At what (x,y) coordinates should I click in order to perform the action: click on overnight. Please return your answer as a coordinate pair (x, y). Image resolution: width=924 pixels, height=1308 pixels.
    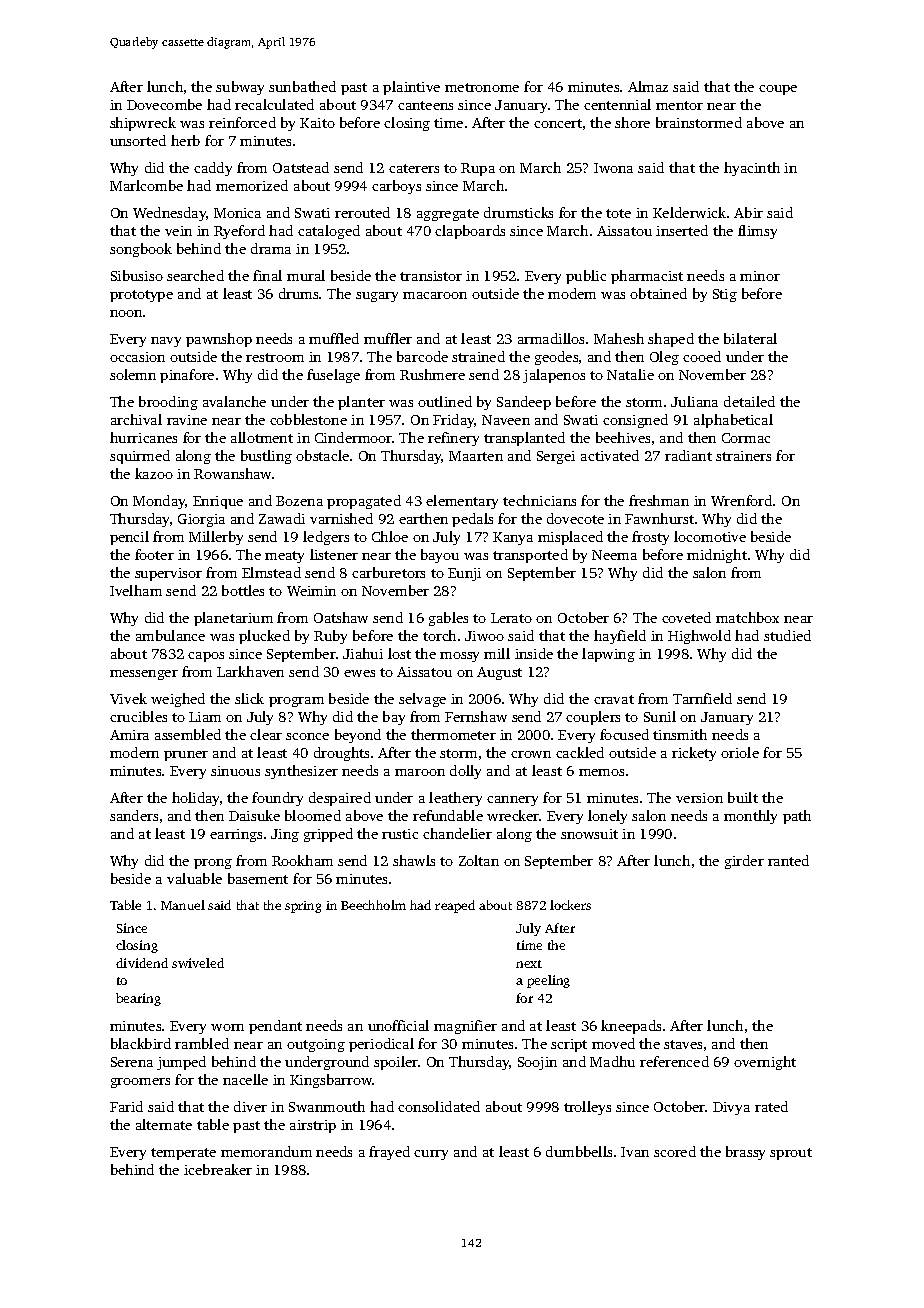
    Looking at the image, I should click on (765, 1063).
